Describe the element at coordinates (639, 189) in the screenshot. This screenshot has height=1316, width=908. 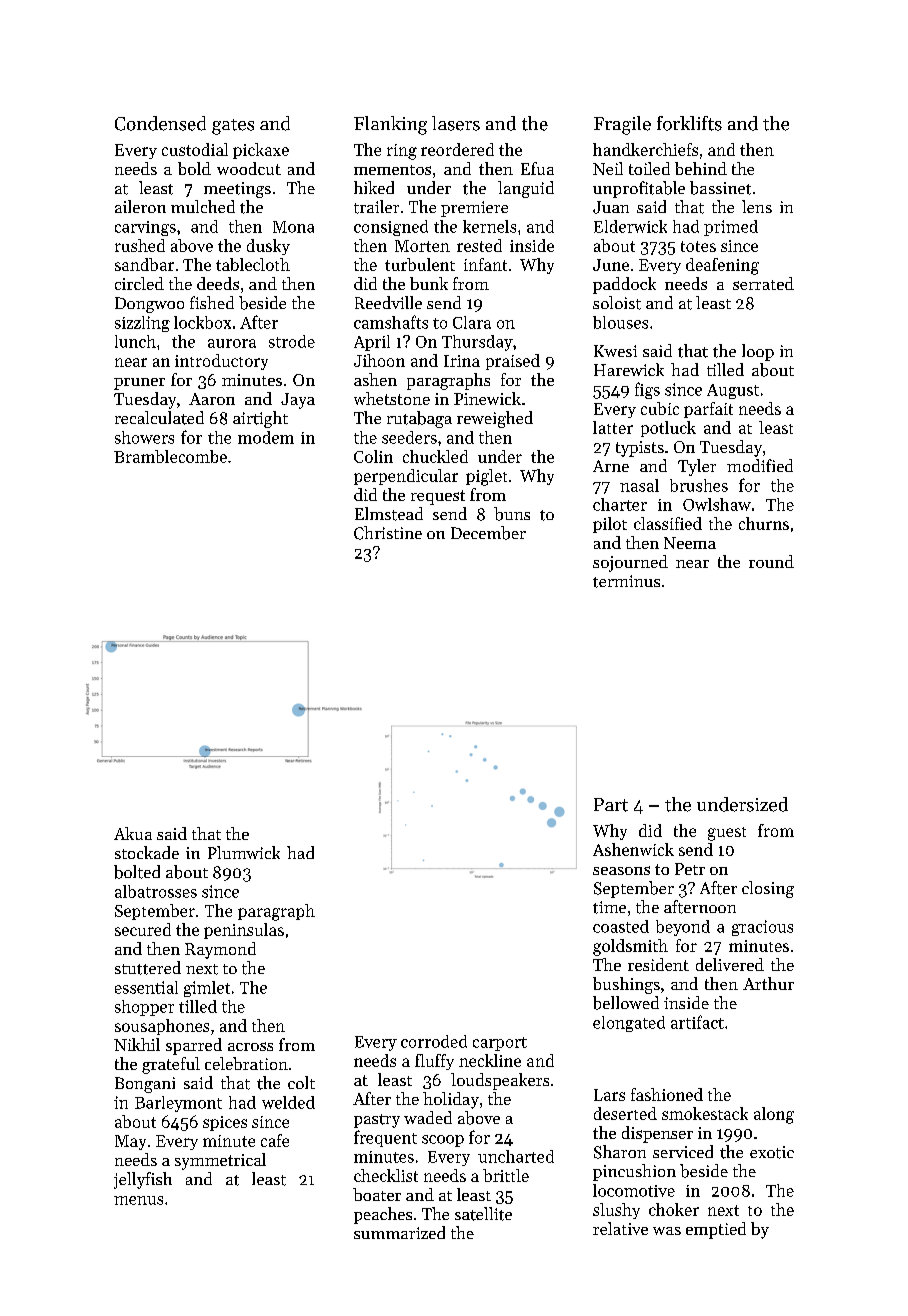
I see `unprofitable` at that location.
